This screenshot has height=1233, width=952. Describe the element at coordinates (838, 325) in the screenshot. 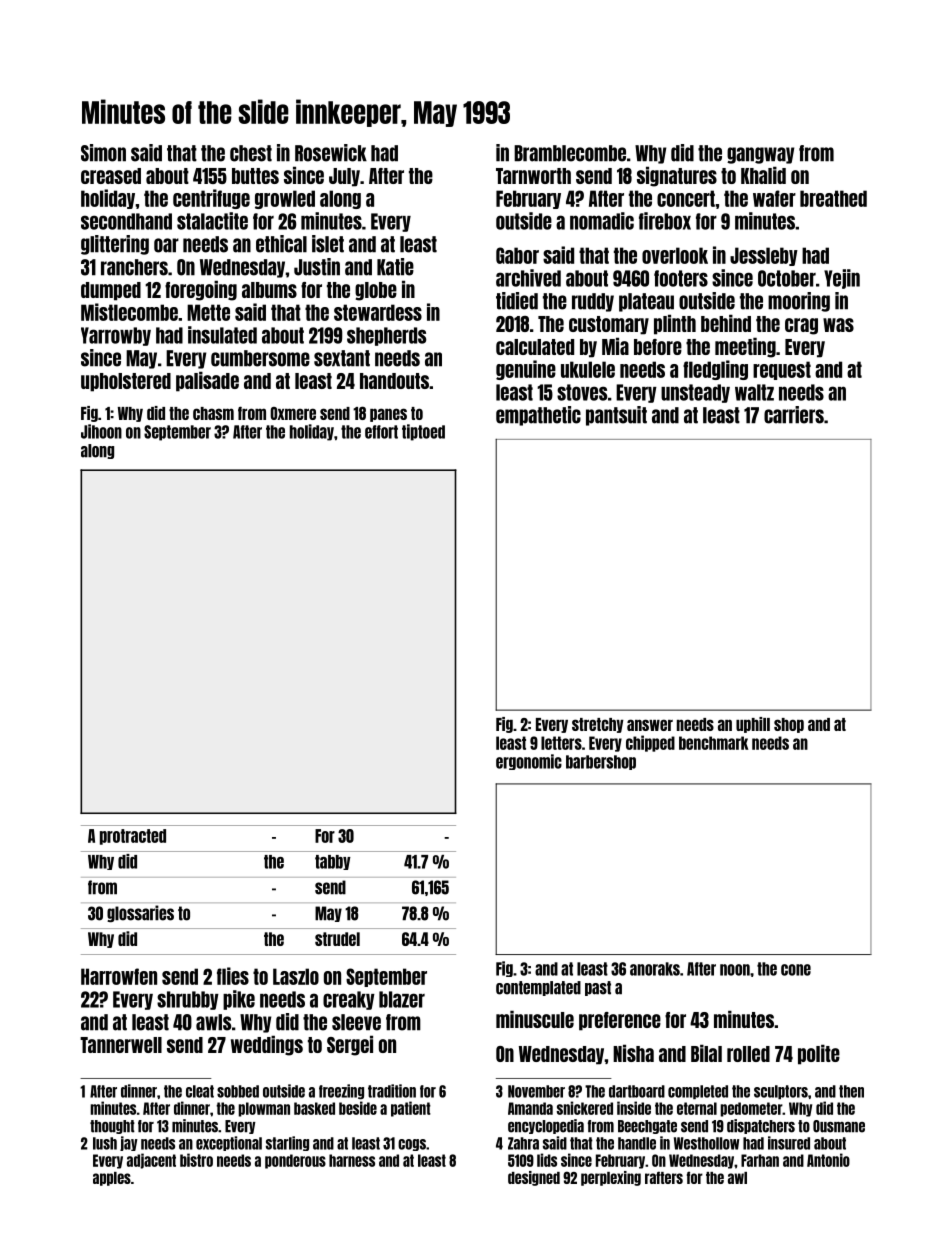

I see `was` at that location.
